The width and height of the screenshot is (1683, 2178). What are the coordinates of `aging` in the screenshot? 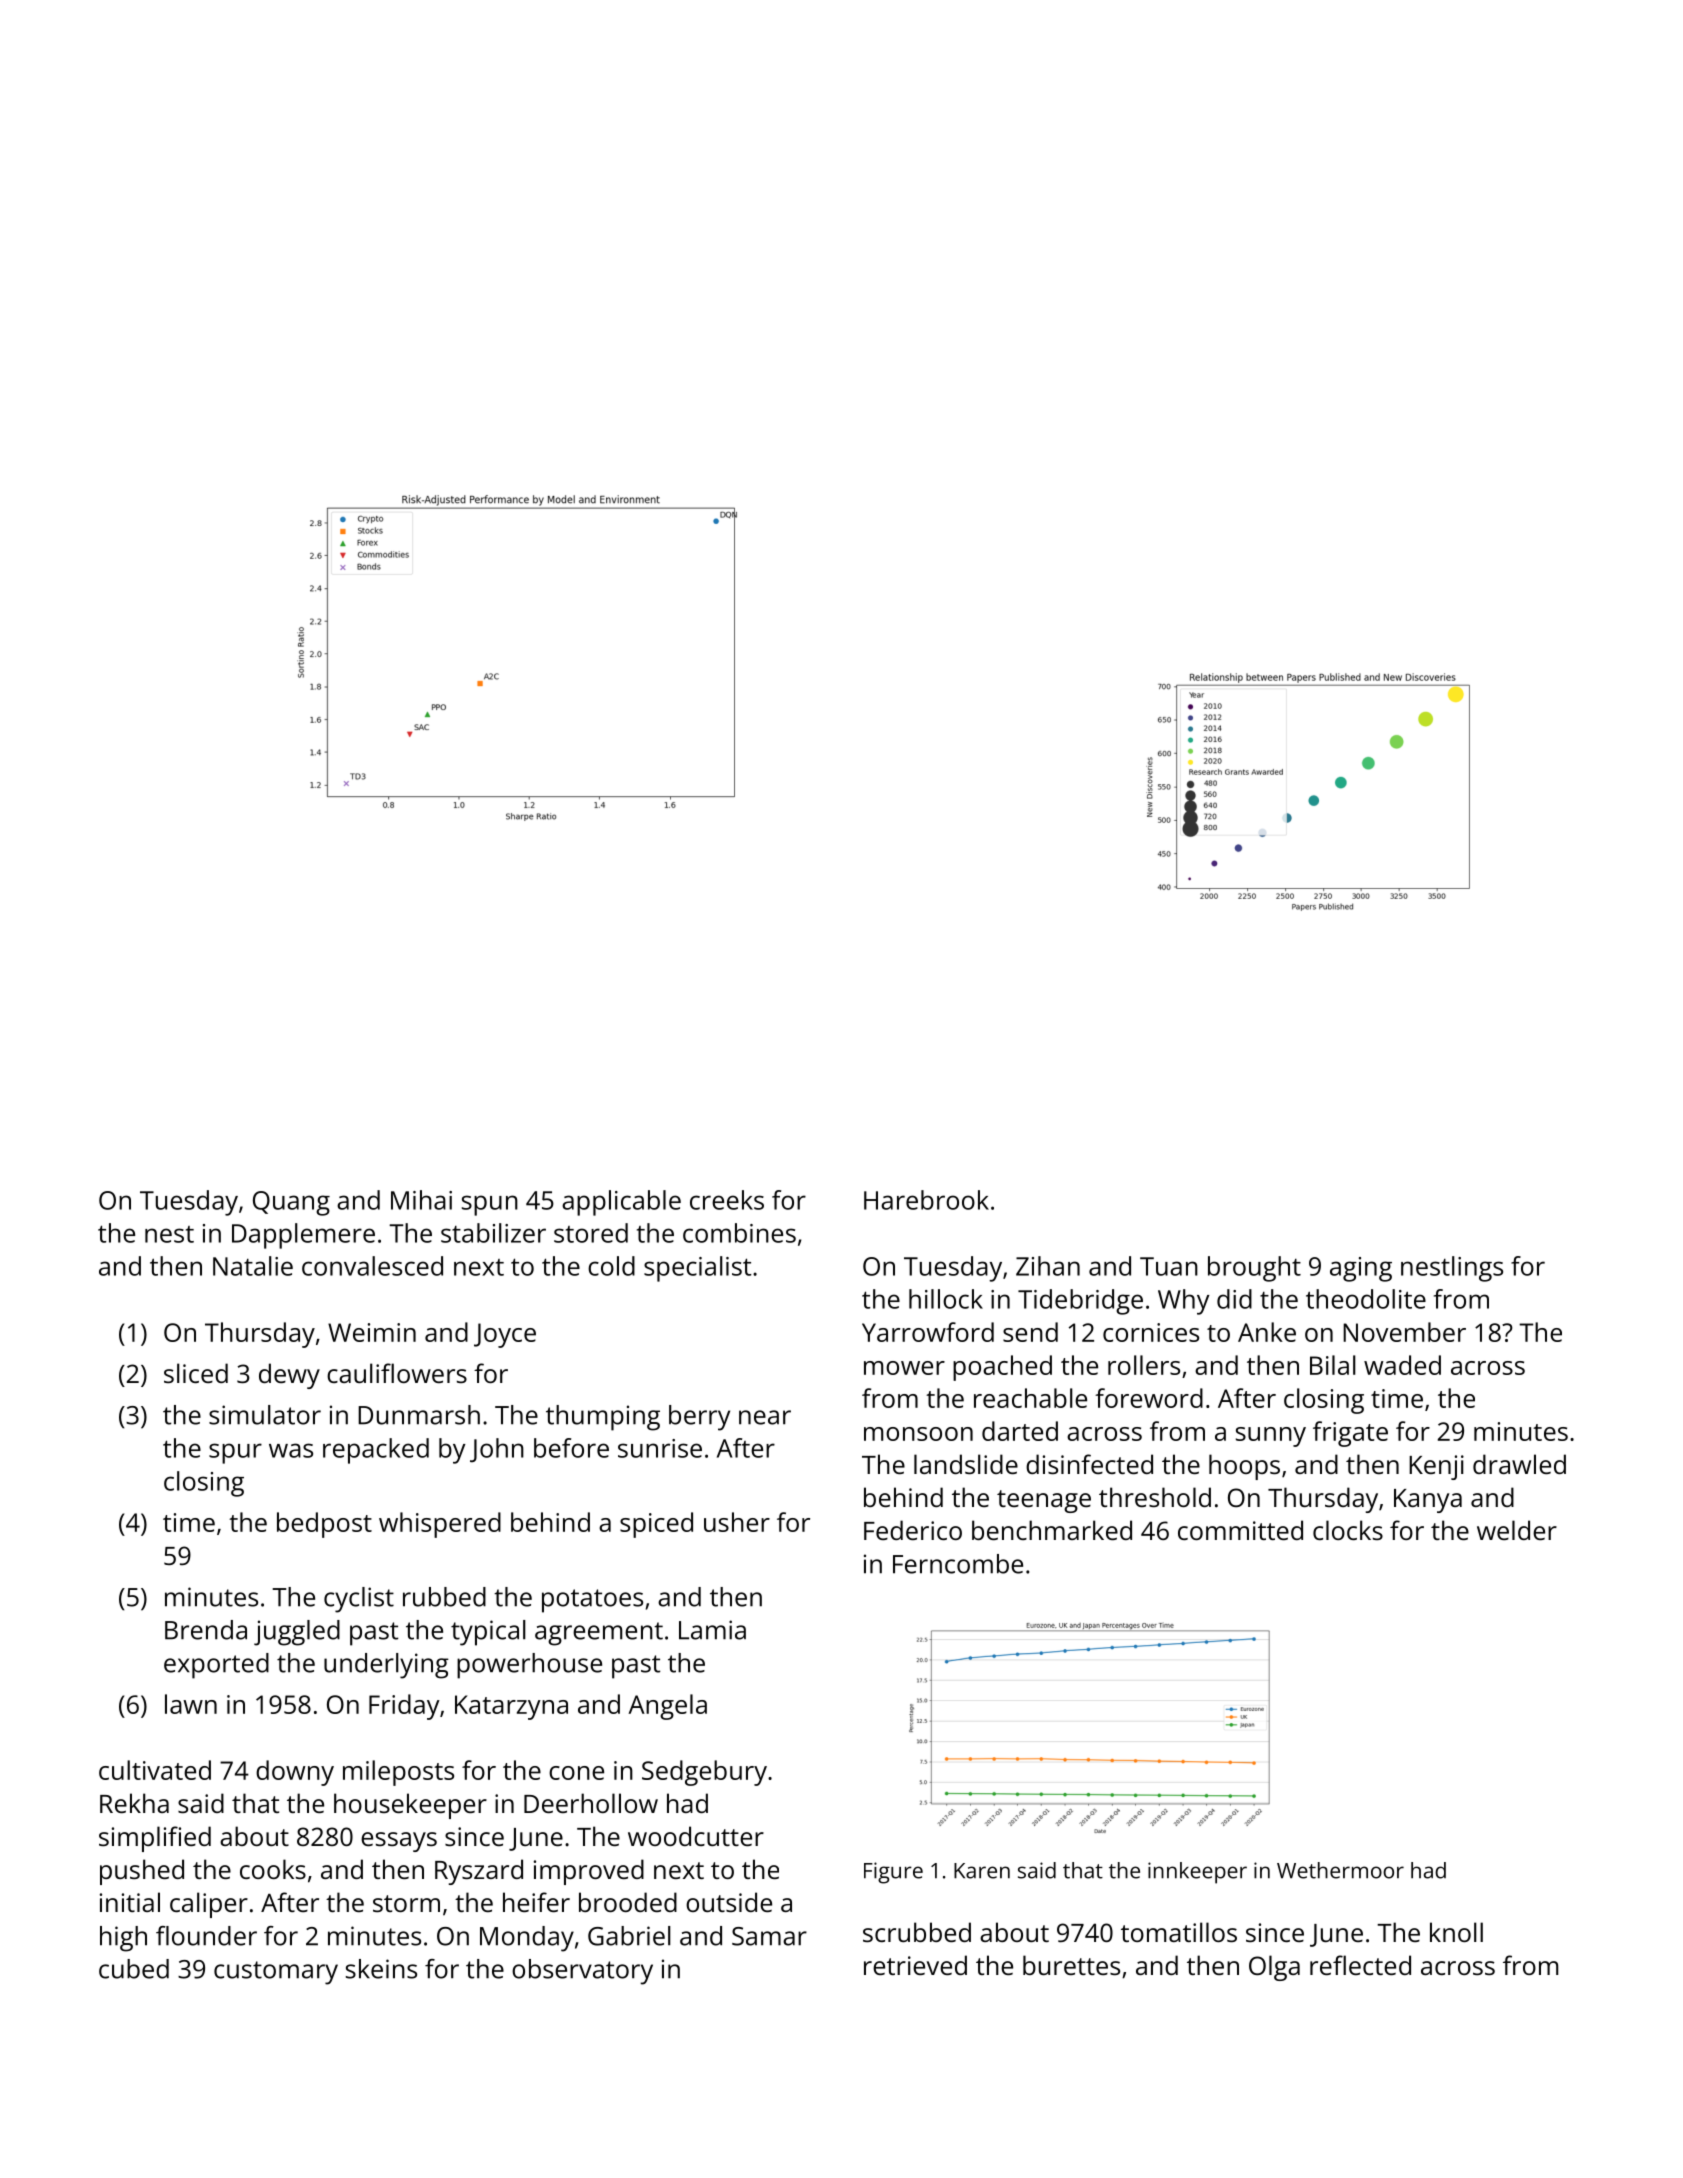 It's located at (1361, 1269).
